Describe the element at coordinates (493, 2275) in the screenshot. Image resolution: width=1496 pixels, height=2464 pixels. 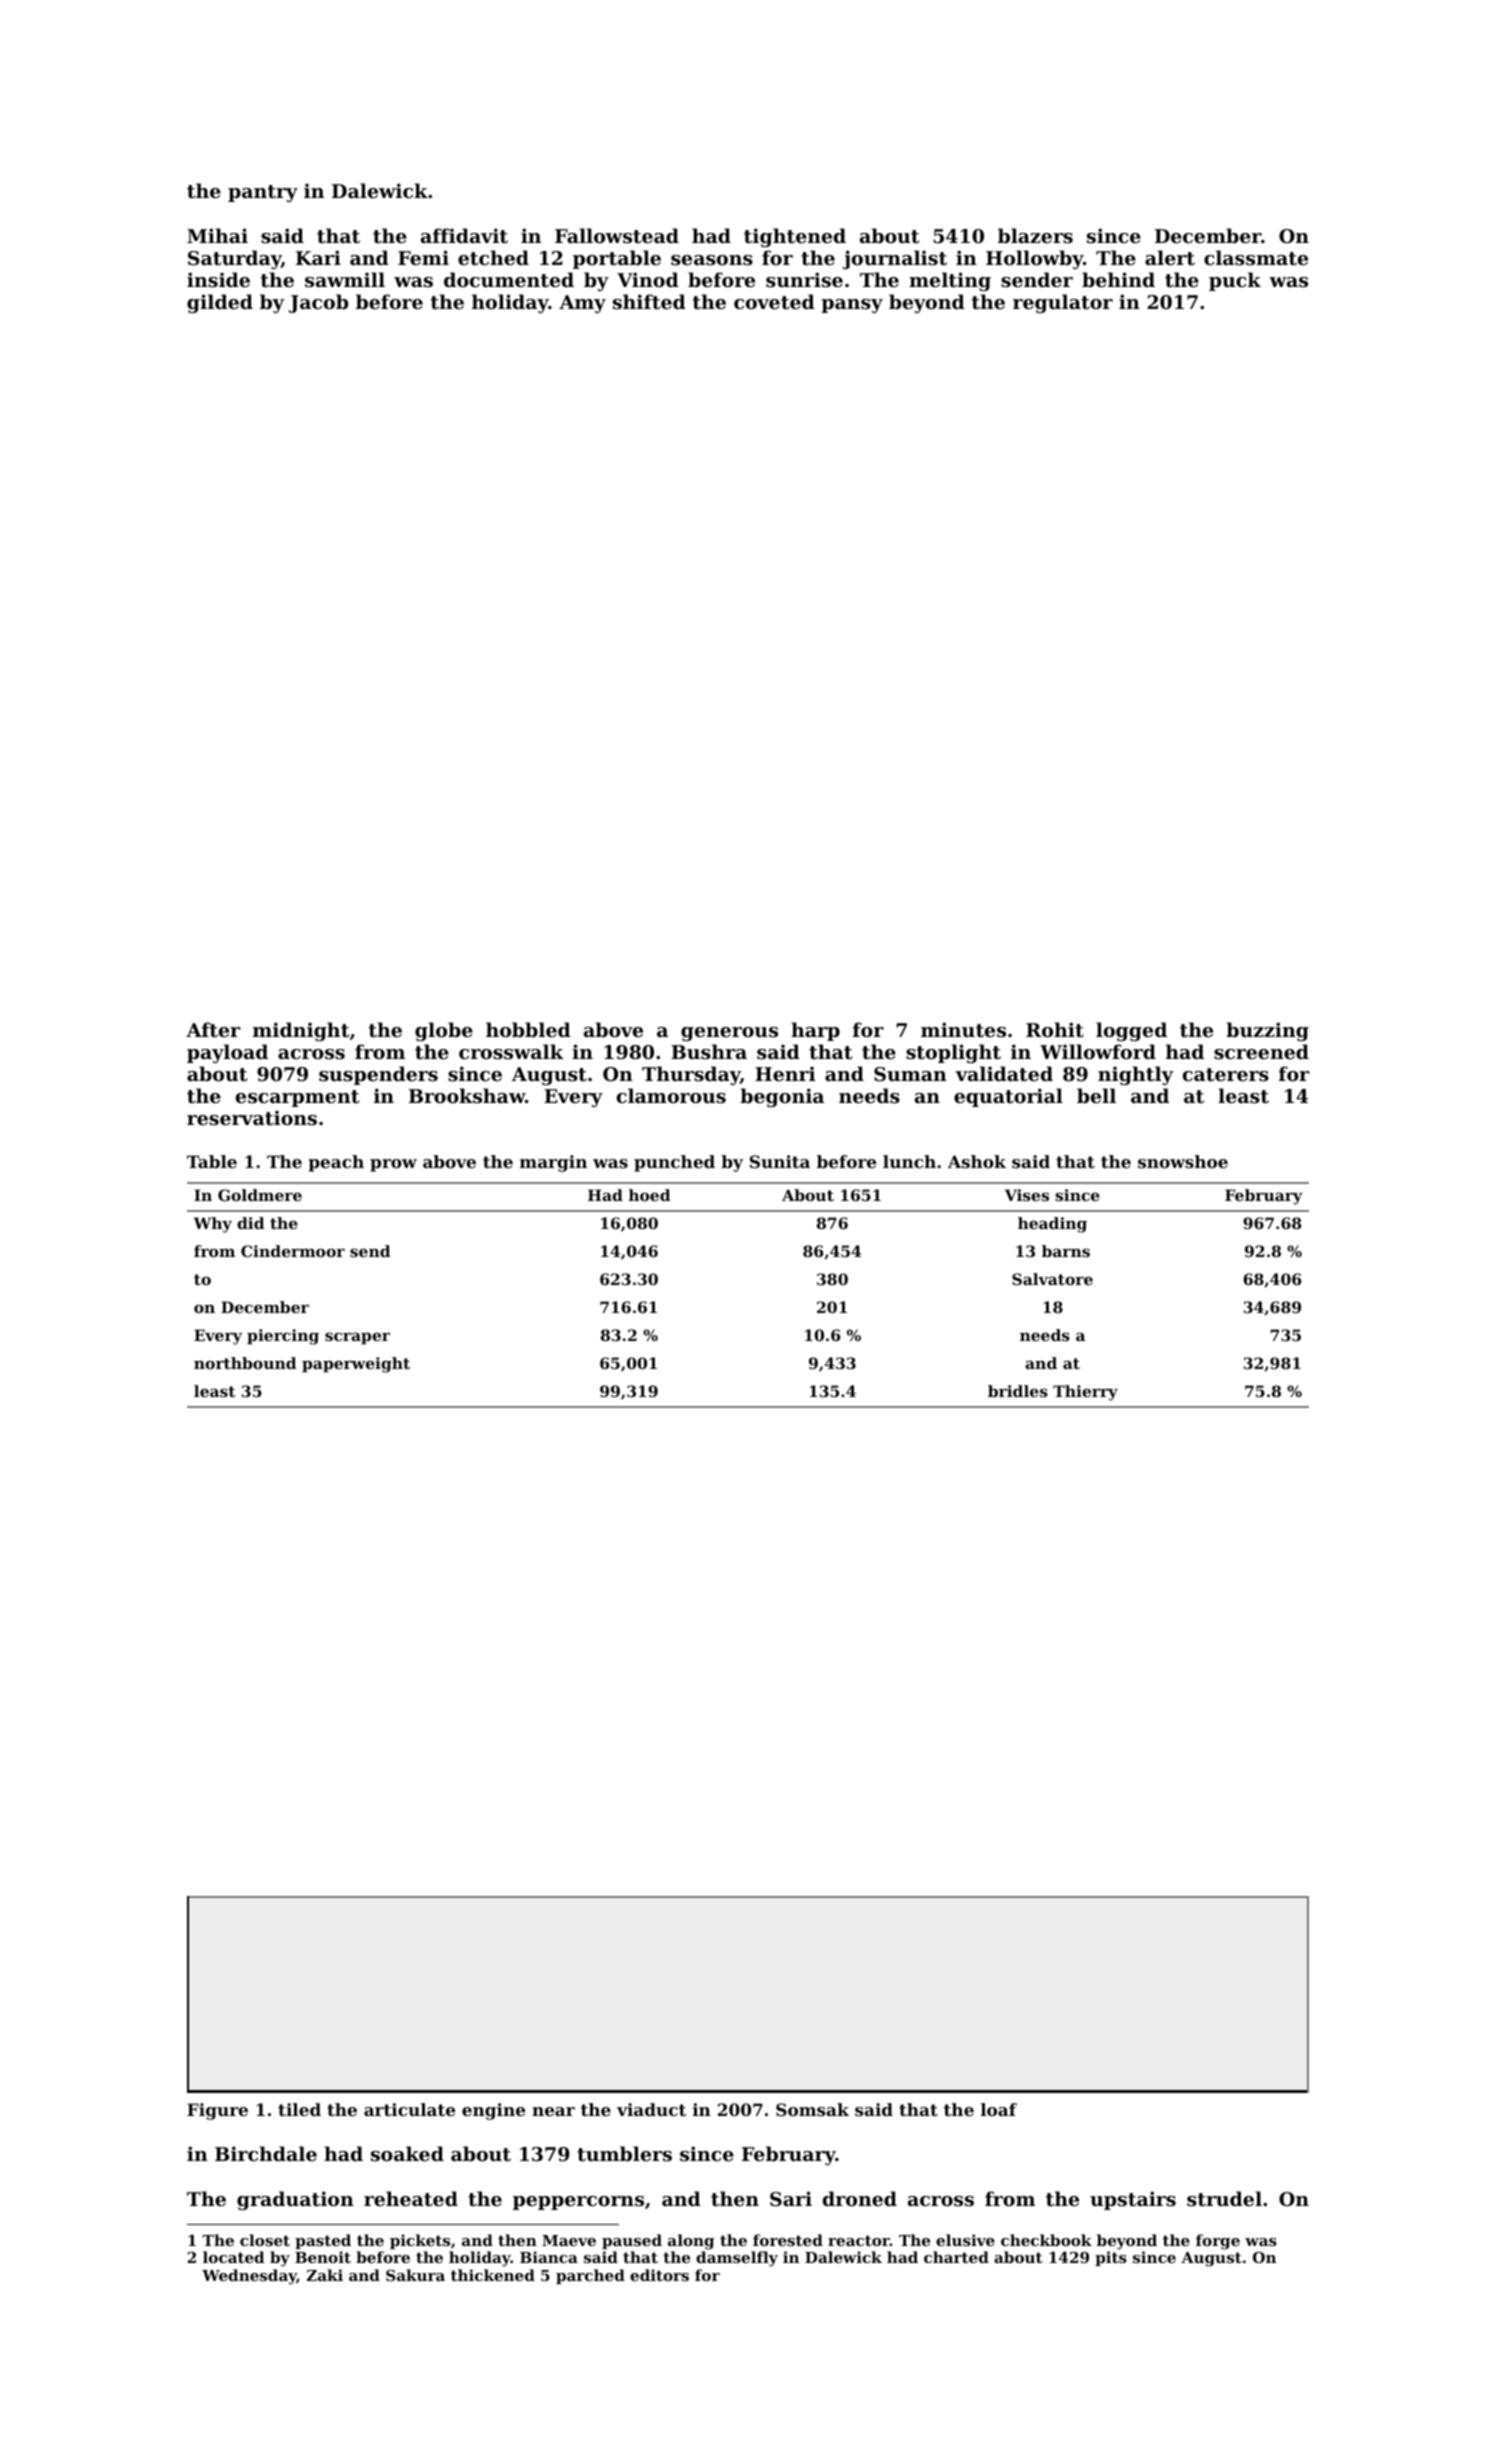
I see `thickened` at that location.
